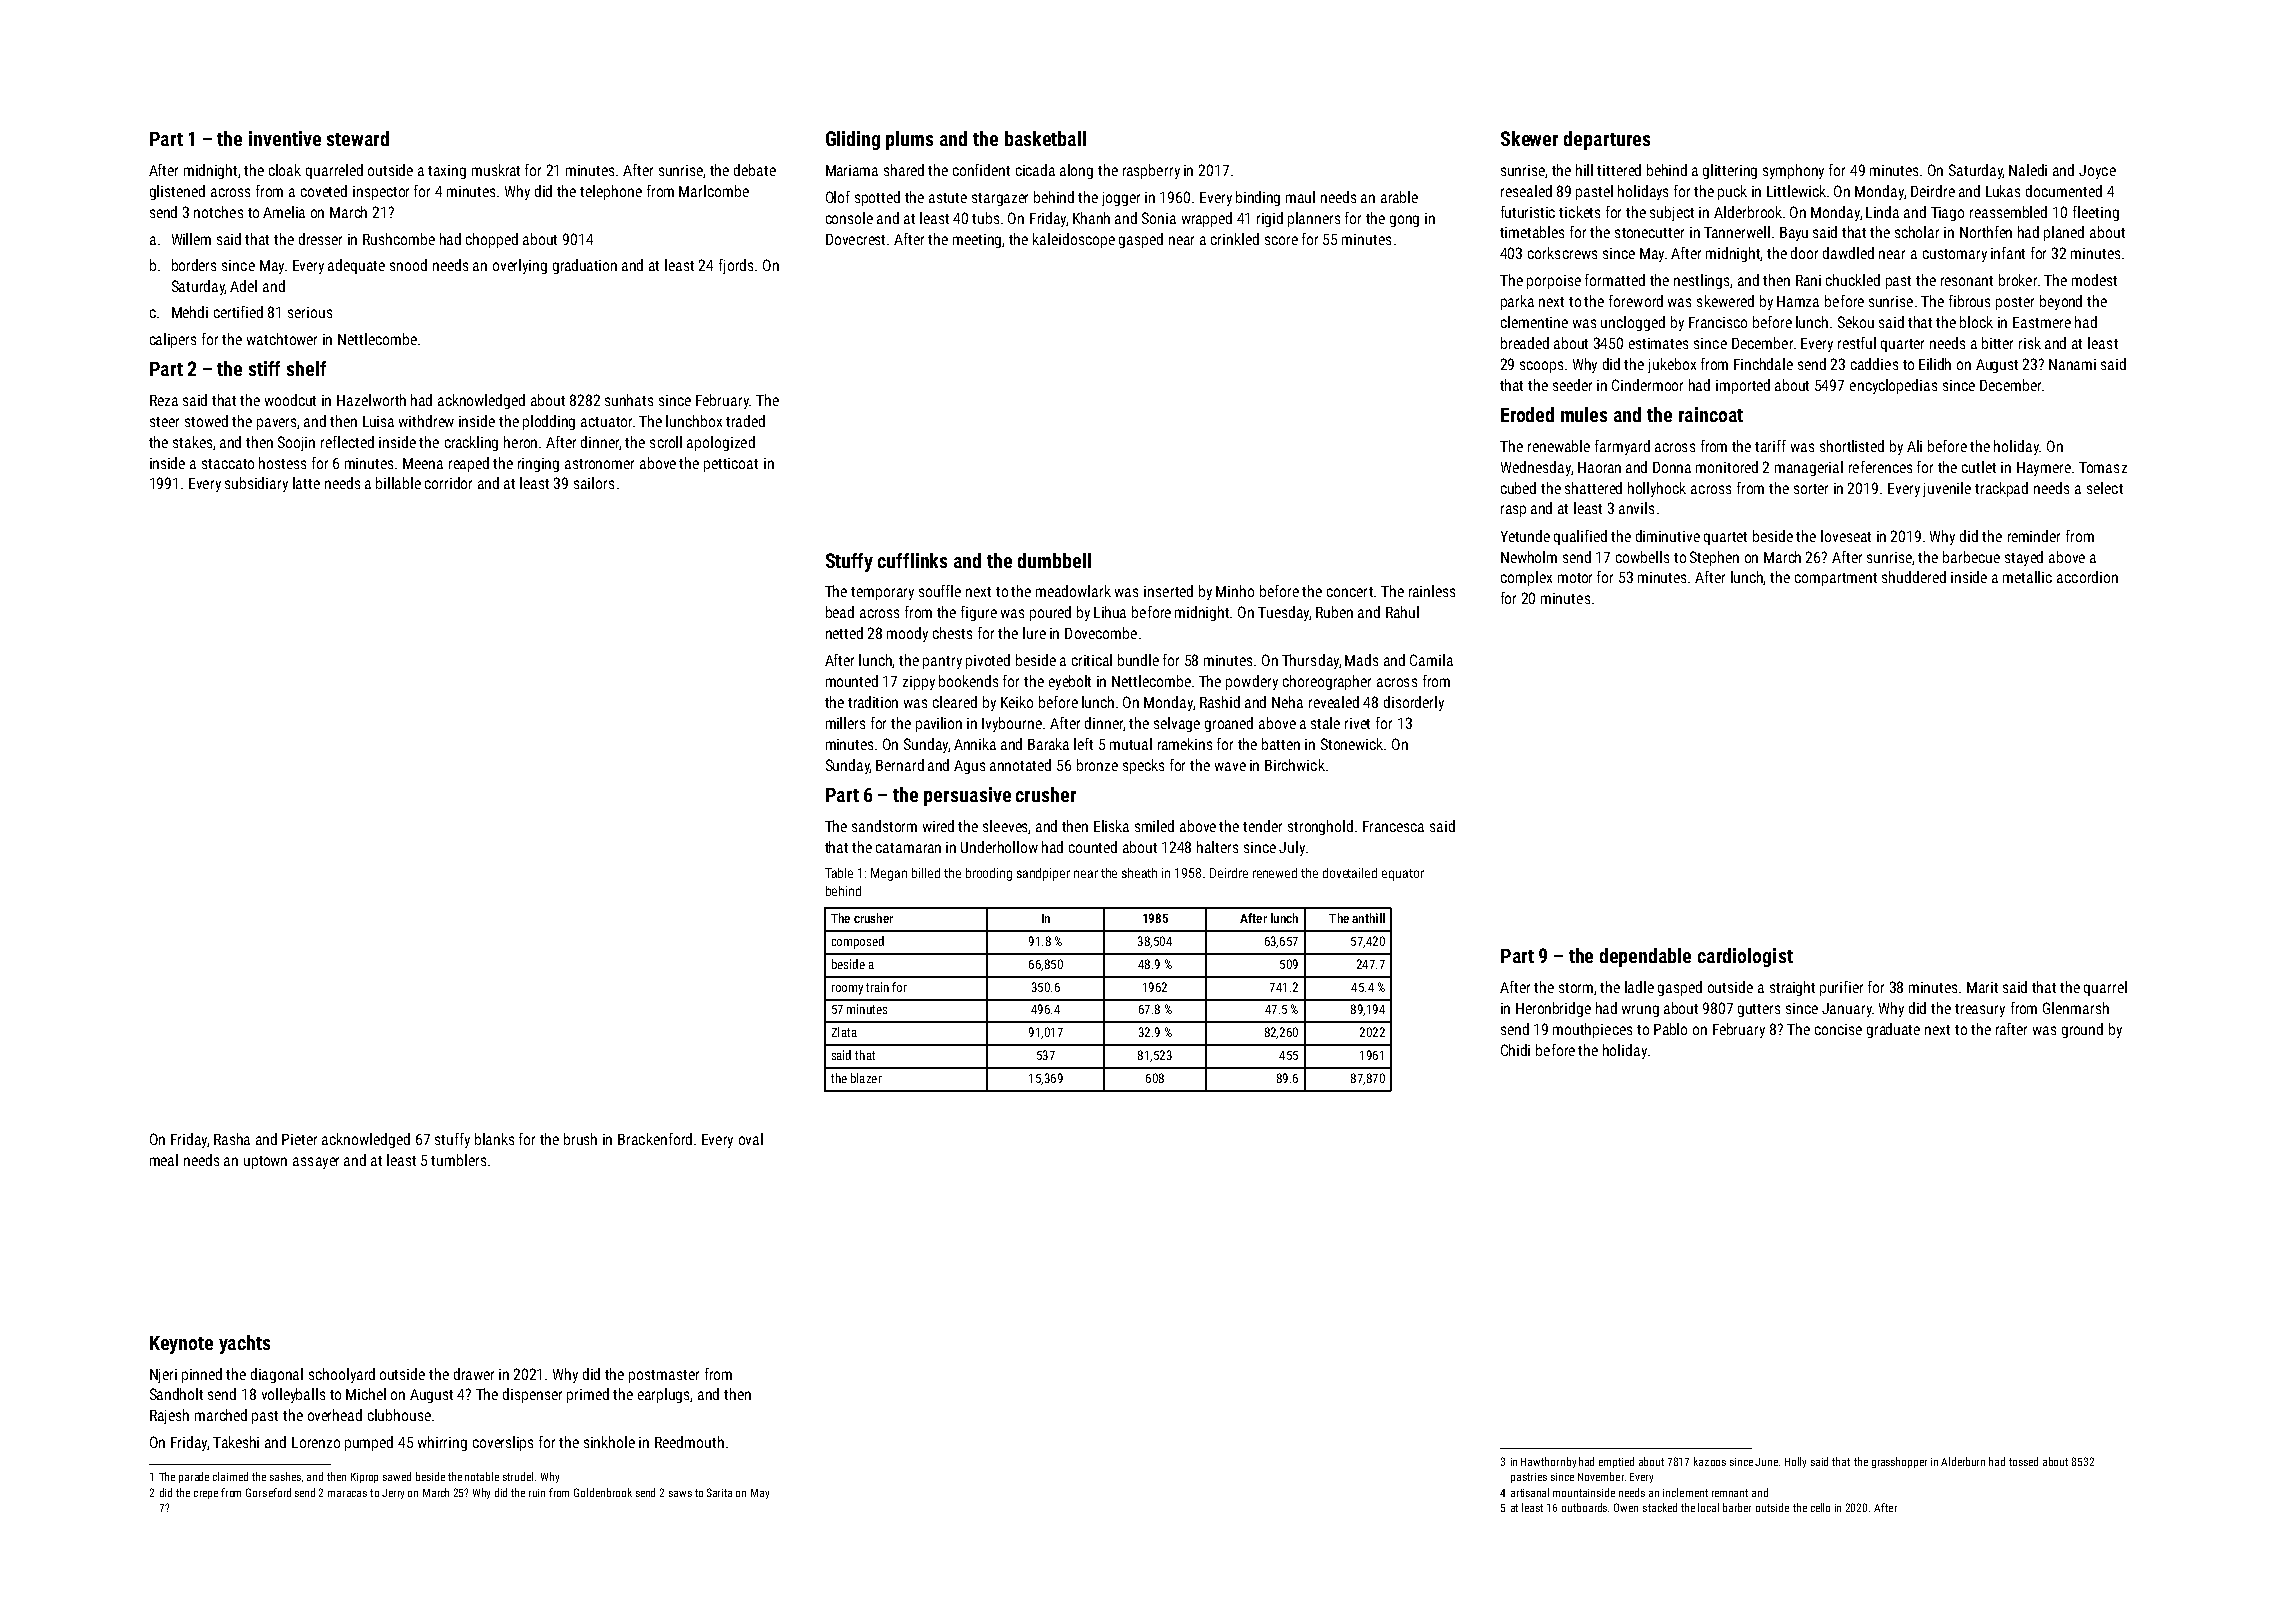  I want to click on Marit, so click(1982, 987).
